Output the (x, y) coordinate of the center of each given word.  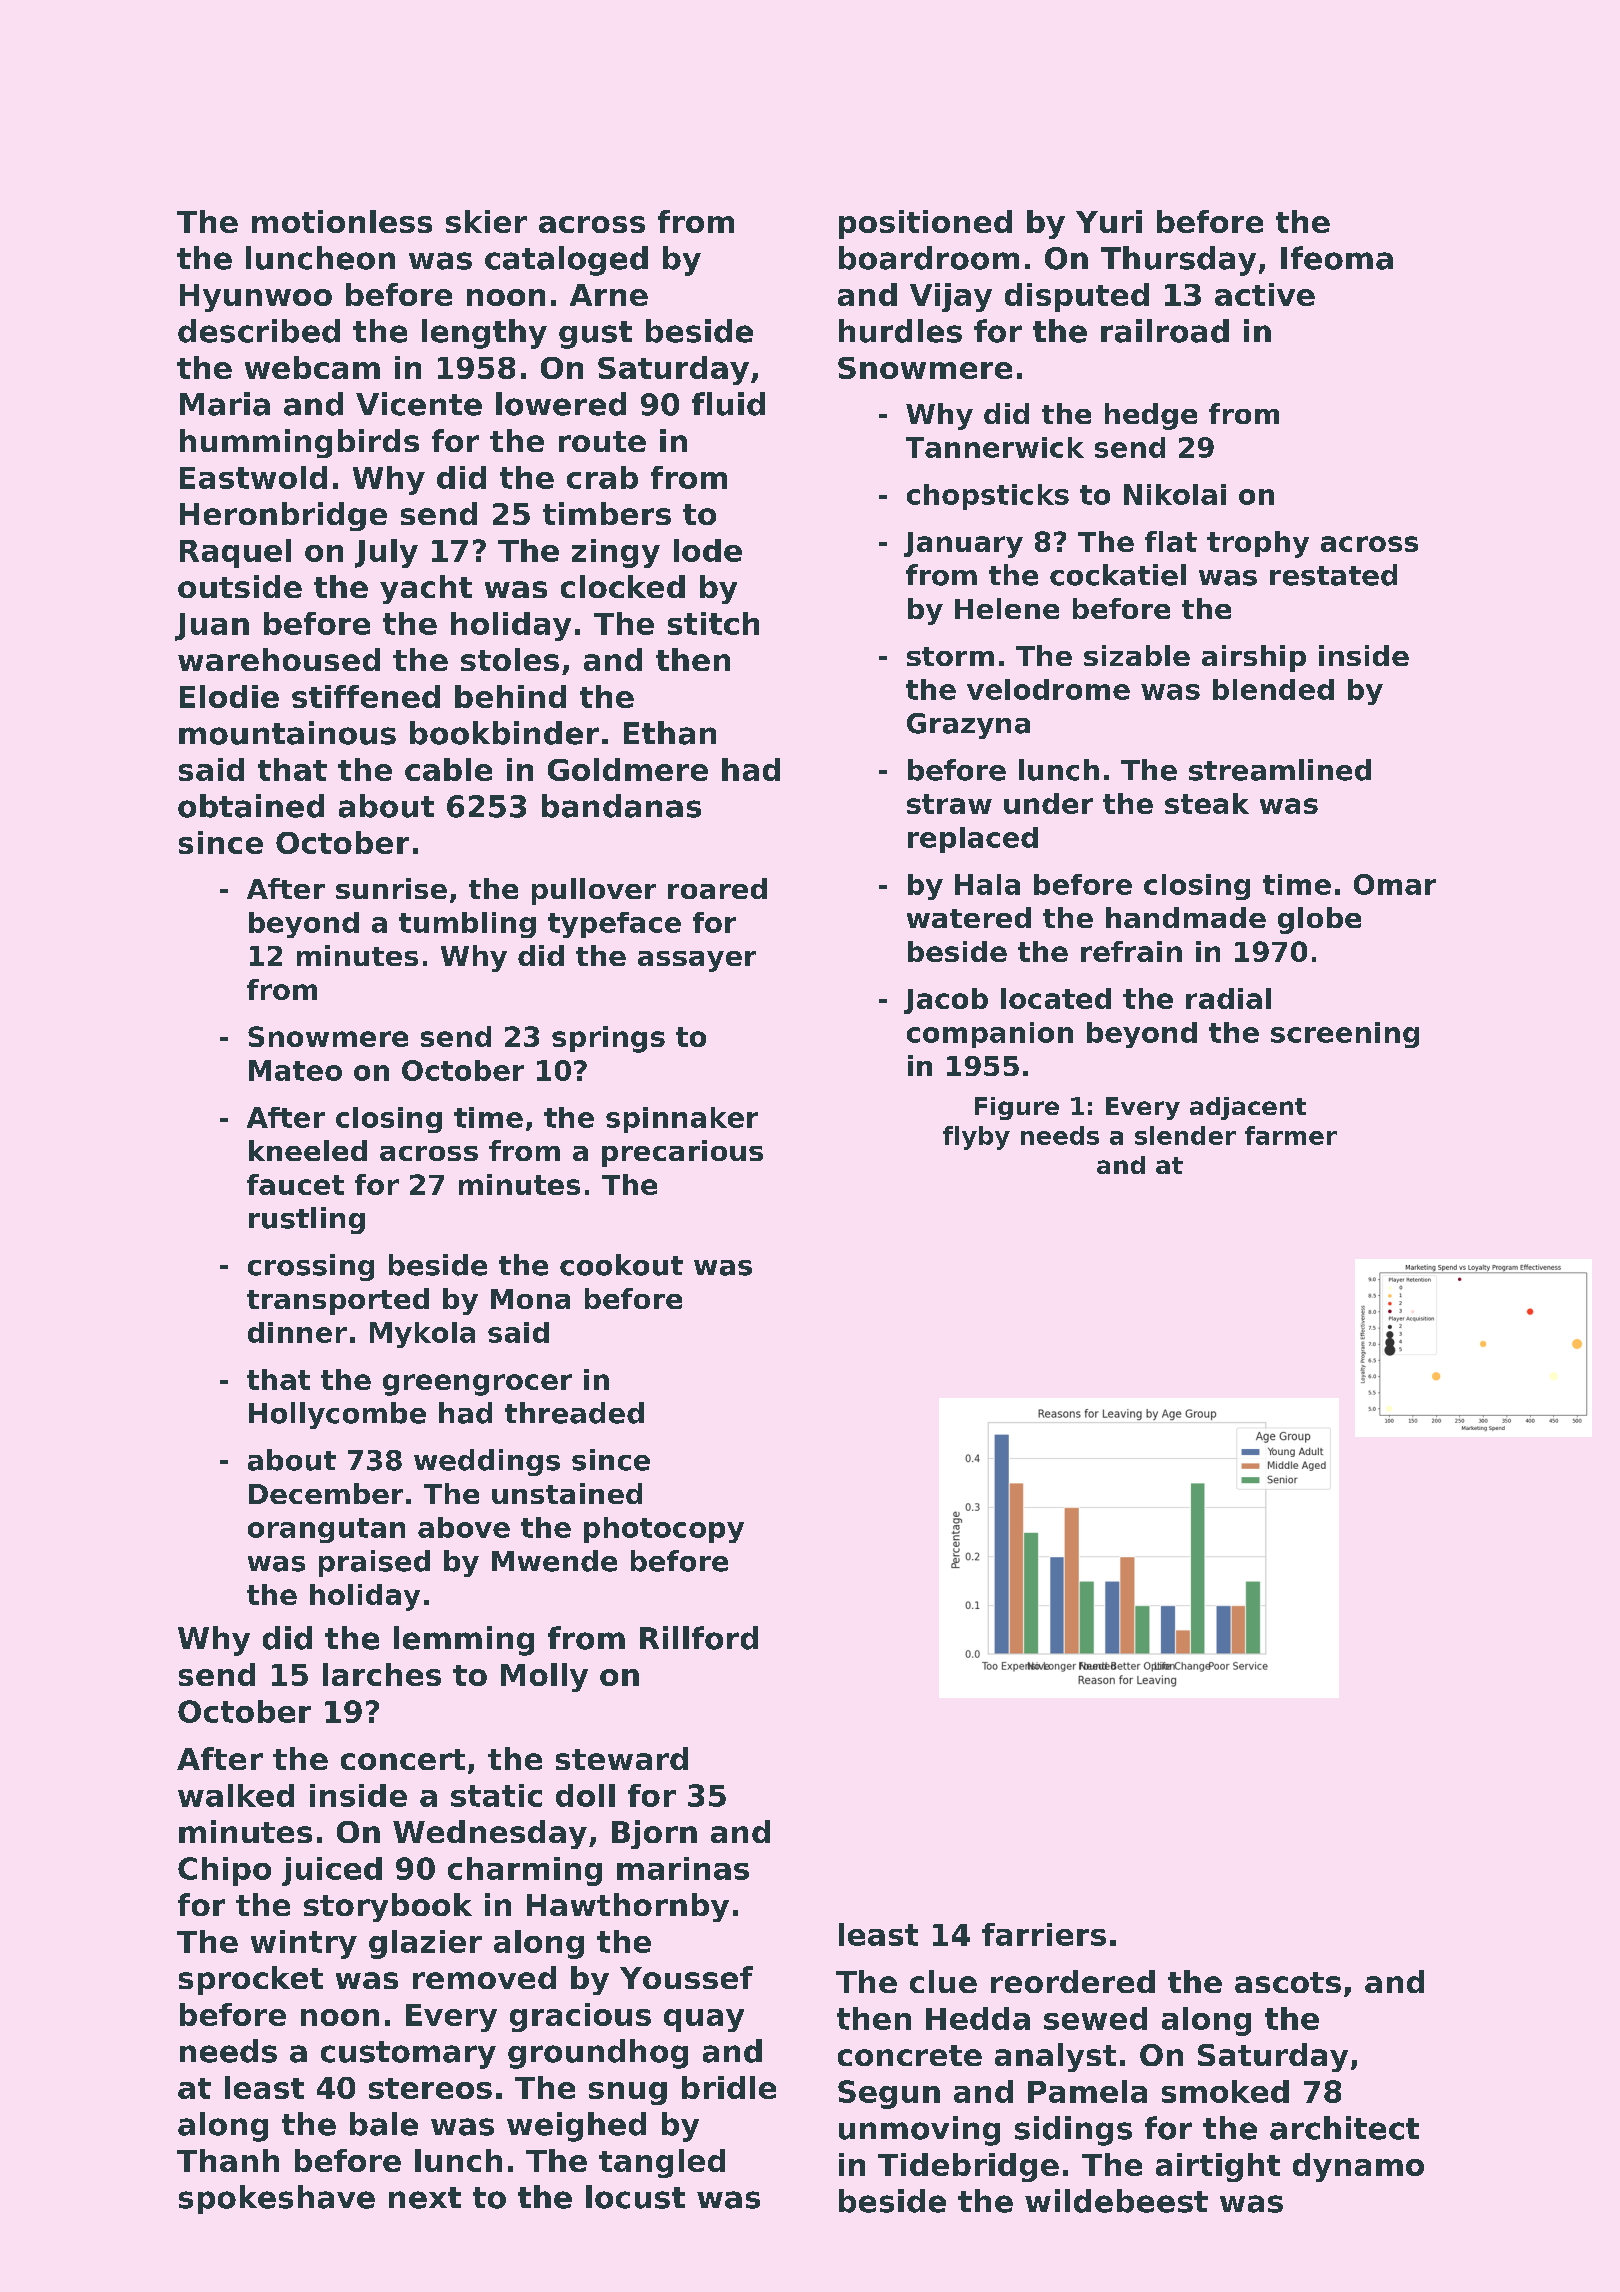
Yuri (1109, 221)
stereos (430, 2088)
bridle (729, 2087)
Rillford (699, 1638)
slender (1185, 1135)
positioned (925, 224)
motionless (342, 221)
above (464, 1527)
